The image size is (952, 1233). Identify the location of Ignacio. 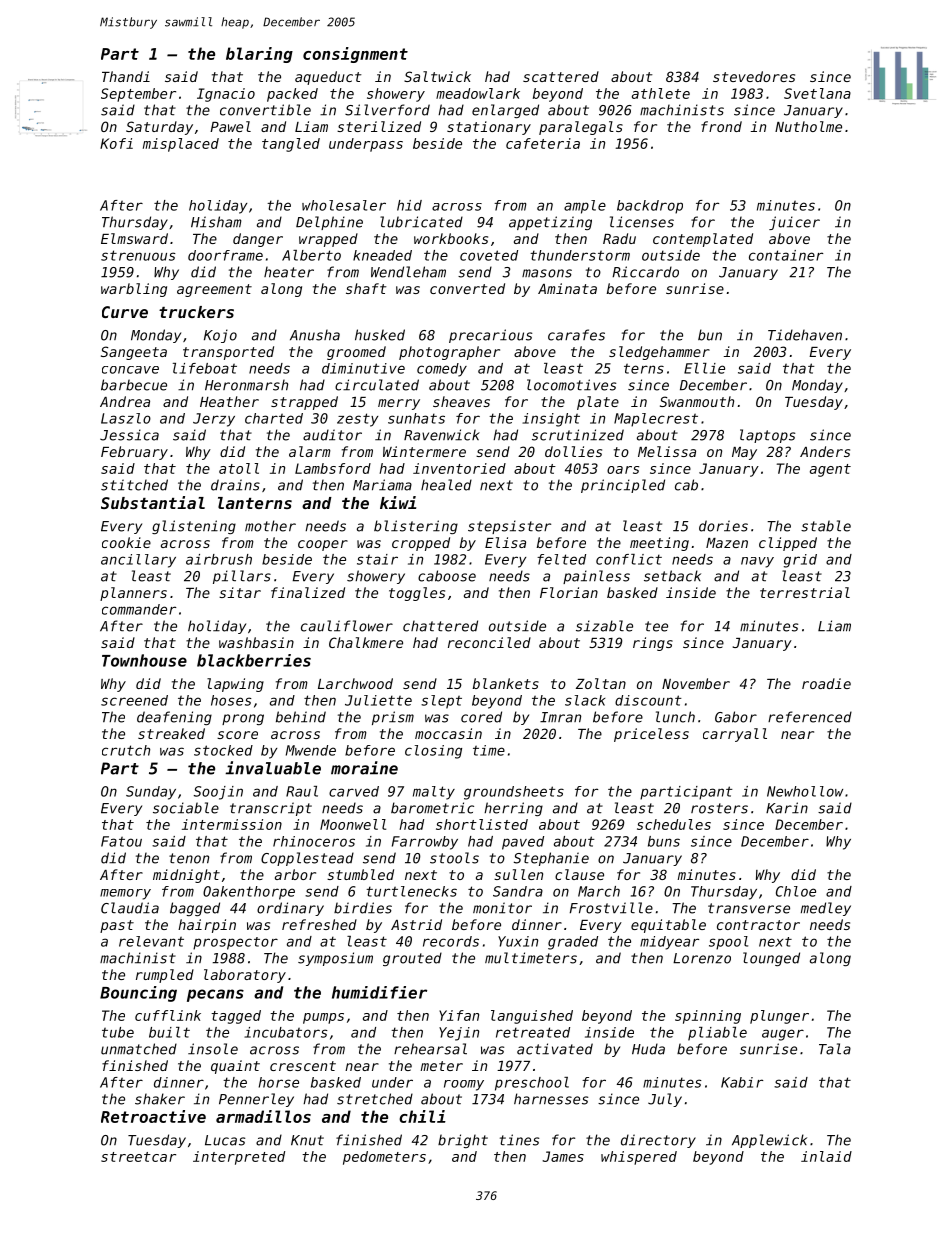
(226, 95).
